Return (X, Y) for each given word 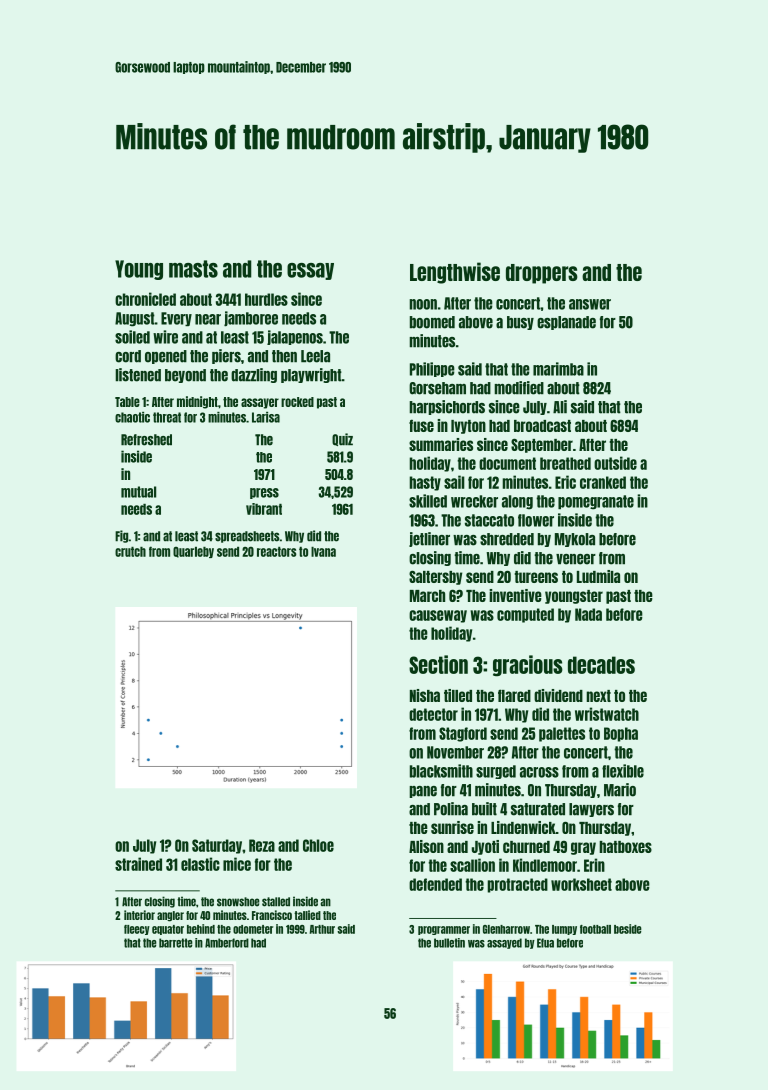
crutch (130, 552)
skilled (428, 501)
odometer (253, 929)
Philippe (432, 369)
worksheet (581, 884)
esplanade (566, 323)
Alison (426, 846)
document (507, 463)
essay (310, 271)
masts (193, 269)
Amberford (227, 943)
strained (138, 864)
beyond (185, 376)
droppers (542, 274)
